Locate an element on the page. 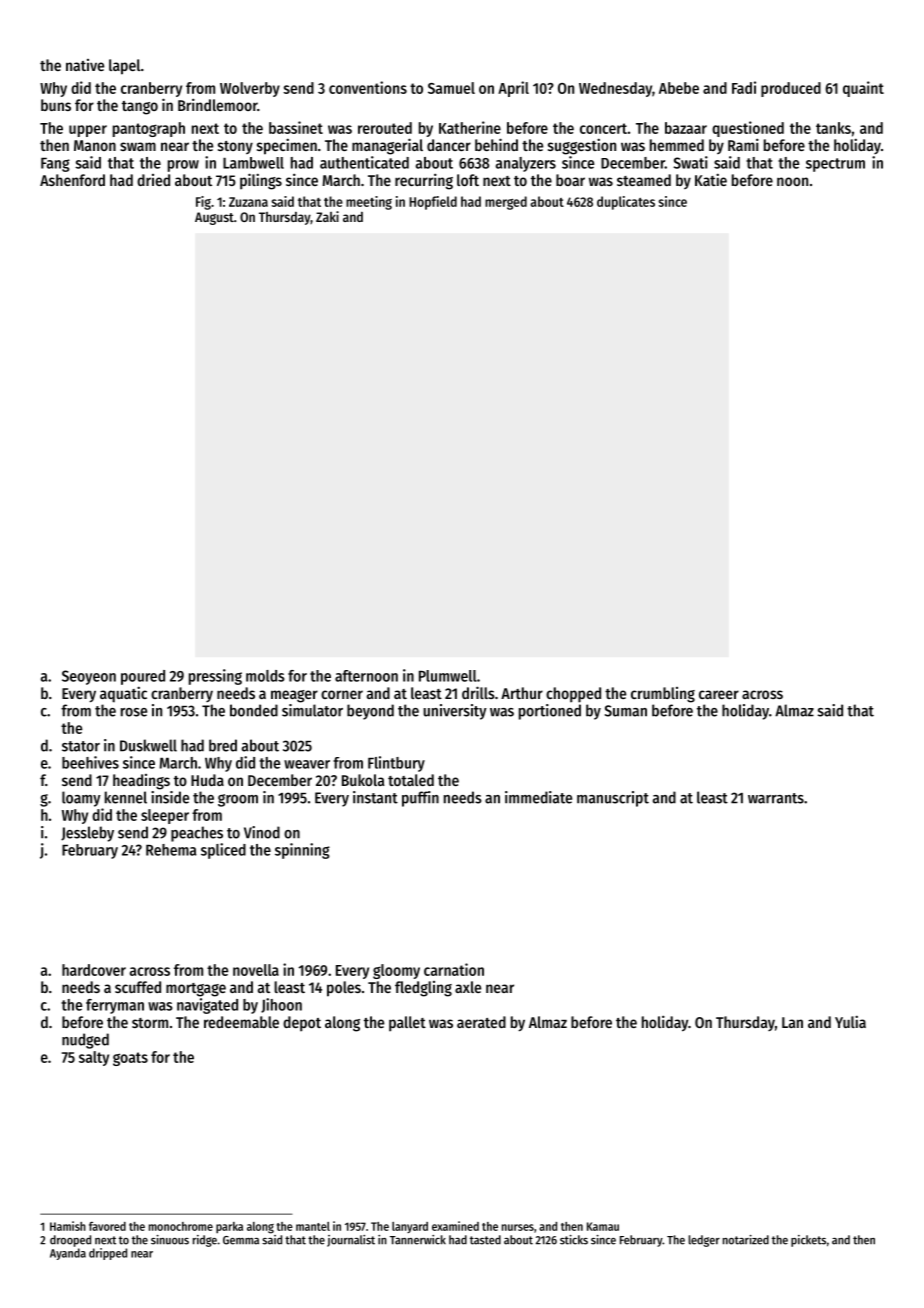 The image size is (924, 1308). Samuel is located at coordinates (451, 88).
